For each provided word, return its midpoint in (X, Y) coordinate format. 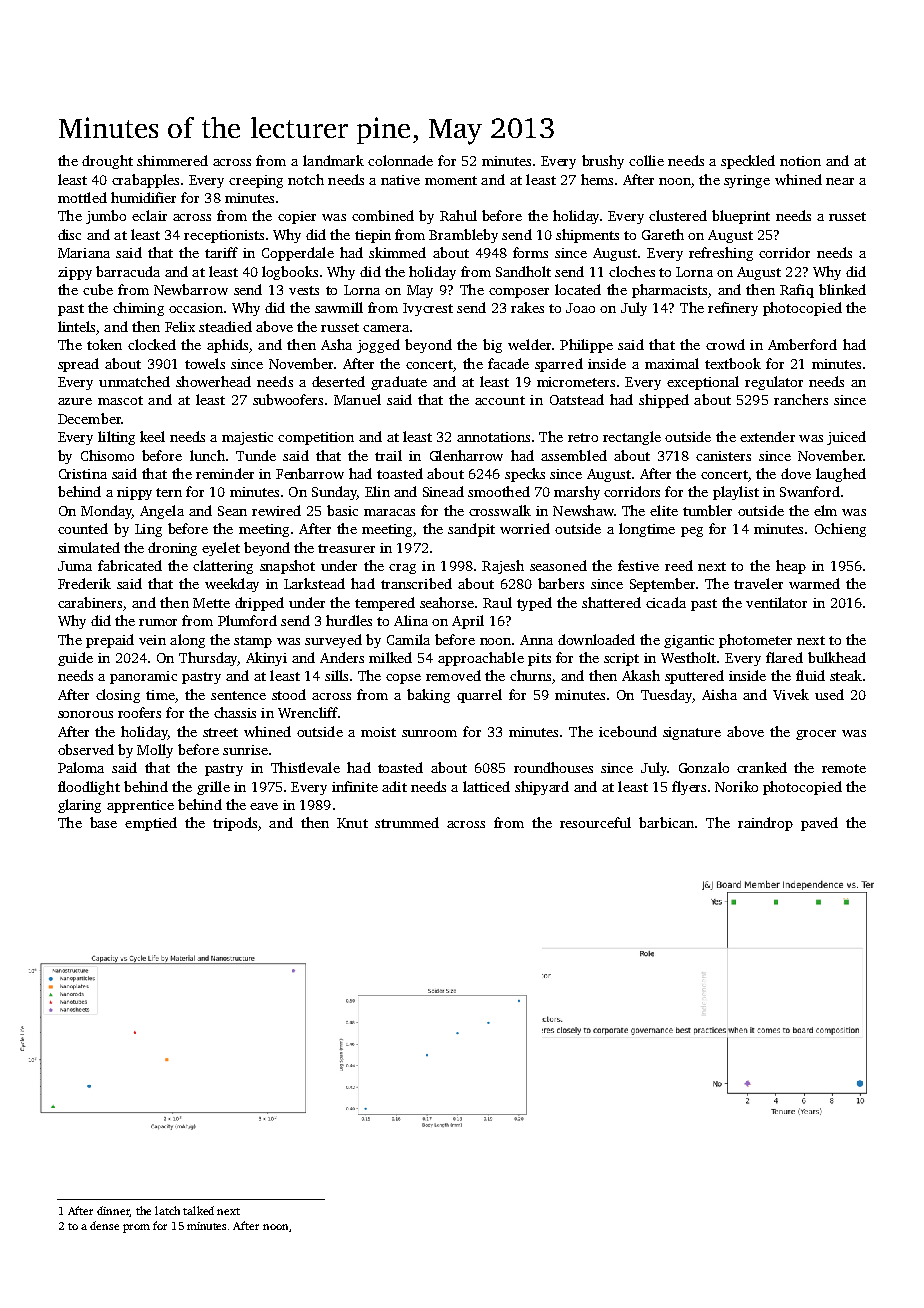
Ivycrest (428, 309)
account (500, 400)
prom (136, 1228)
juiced (846, 438)
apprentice (140, 806)
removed (453, 675)
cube (98, 289)
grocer (816, 735)
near (840, 181)
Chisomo (107, 455)
